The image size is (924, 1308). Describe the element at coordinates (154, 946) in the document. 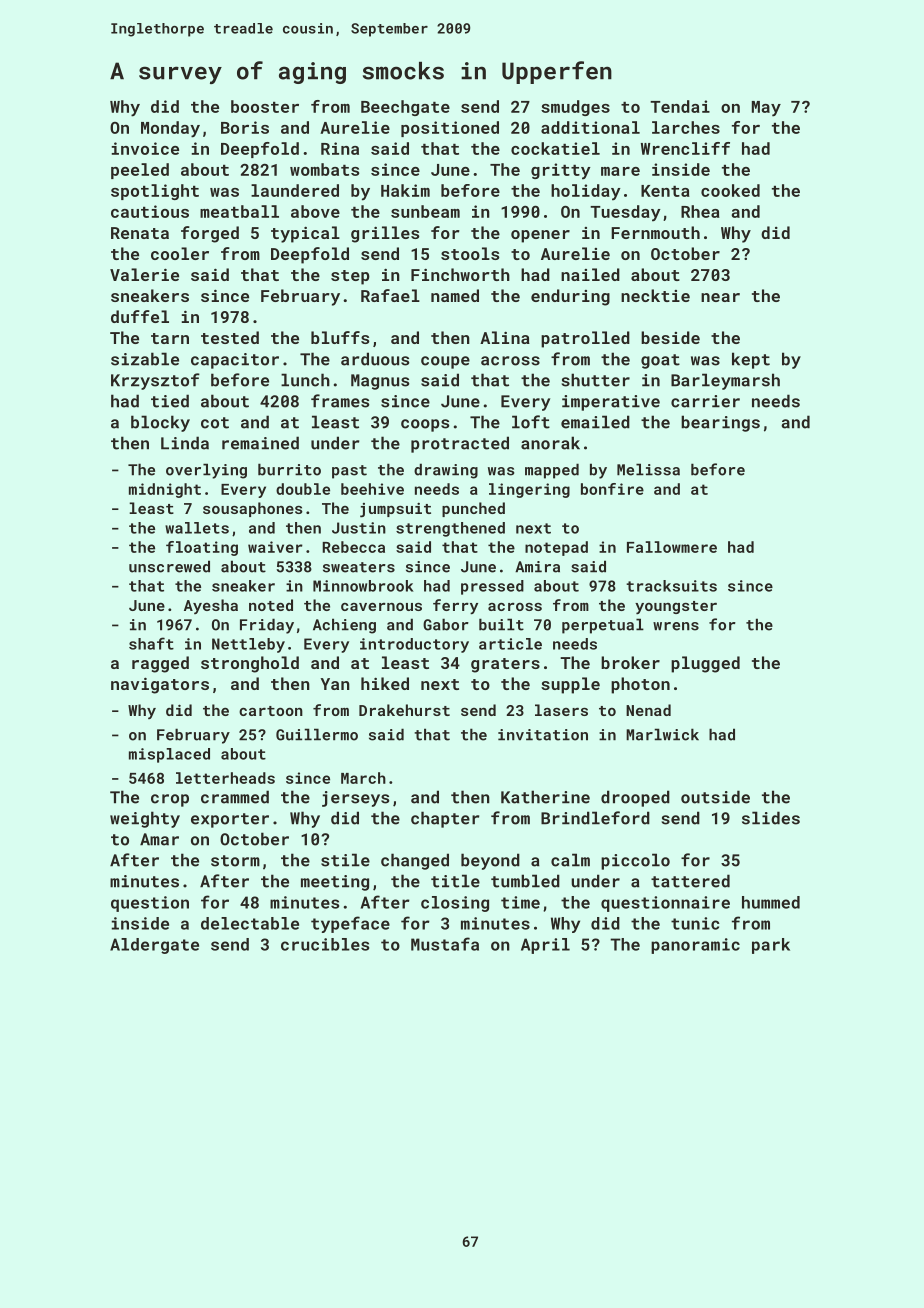

I see `Aldergate` at that location.
